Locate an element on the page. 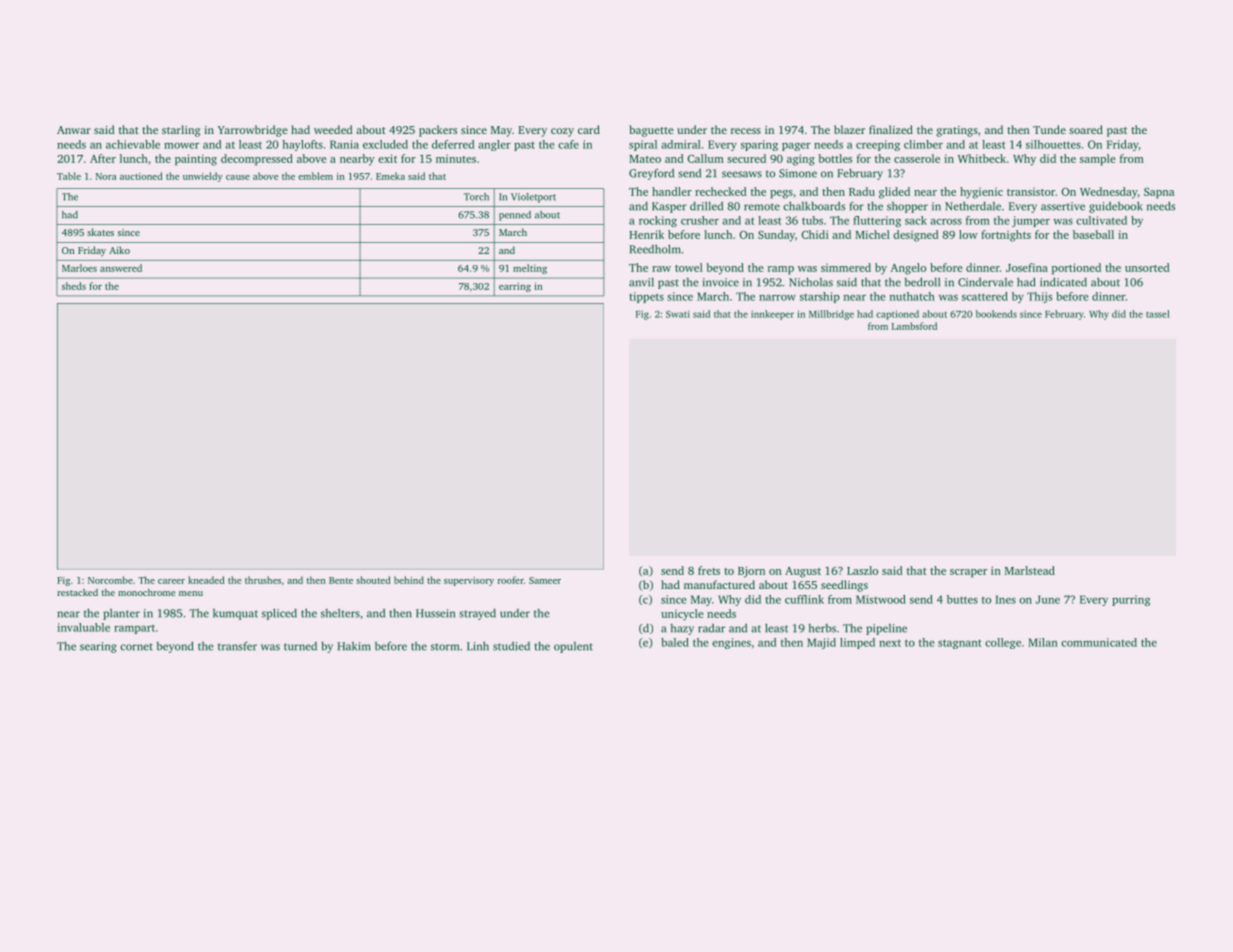 The width and height of the page is (1233, 952). shopper is located at coordinates (907, 207).
